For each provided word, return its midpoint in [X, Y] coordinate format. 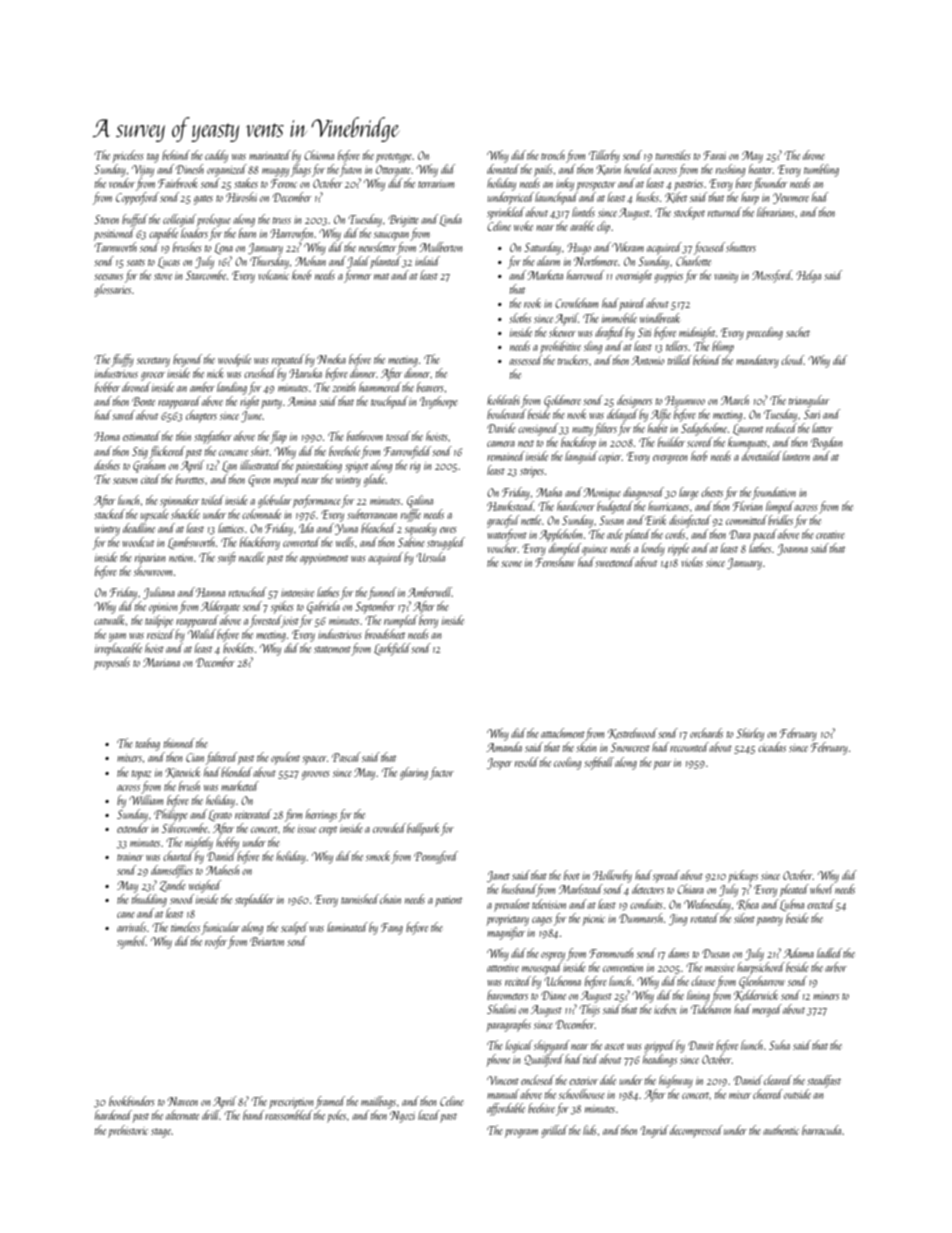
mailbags [378, 1102]
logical [519, 1046]
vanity [726, 278]
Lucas [169, 262]
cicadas [772, 747]
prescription [291, 1103]
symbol [131, 942]
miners [826, 996]
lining [698, 996]
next [526, 443]
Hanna [210, 592]
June [252, 416]
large [689, 493]
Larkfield [392, 649]
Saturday [542, 248]
